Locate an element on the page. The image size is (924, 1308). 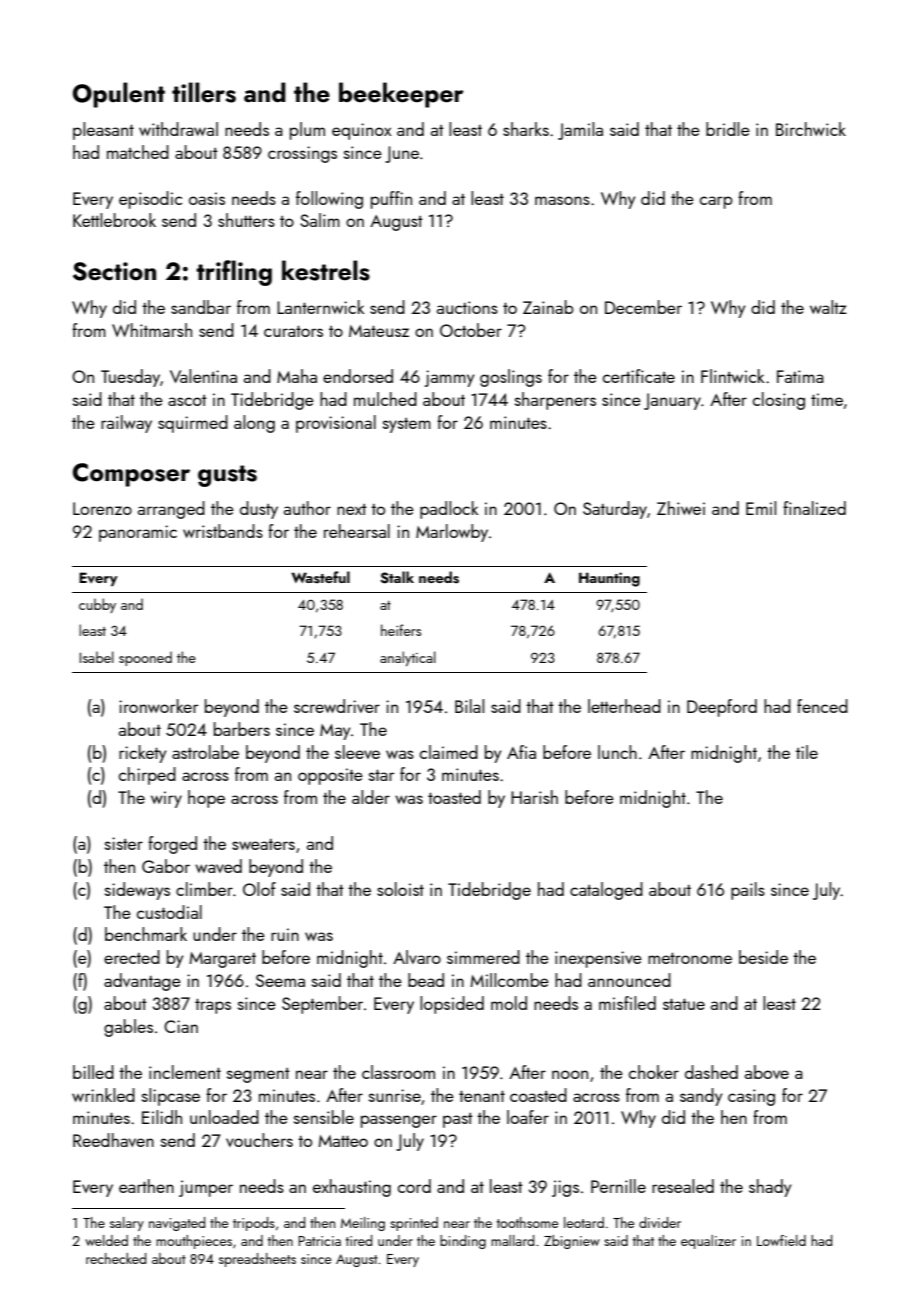
equalizer is located at coordinates (708, 1242).
